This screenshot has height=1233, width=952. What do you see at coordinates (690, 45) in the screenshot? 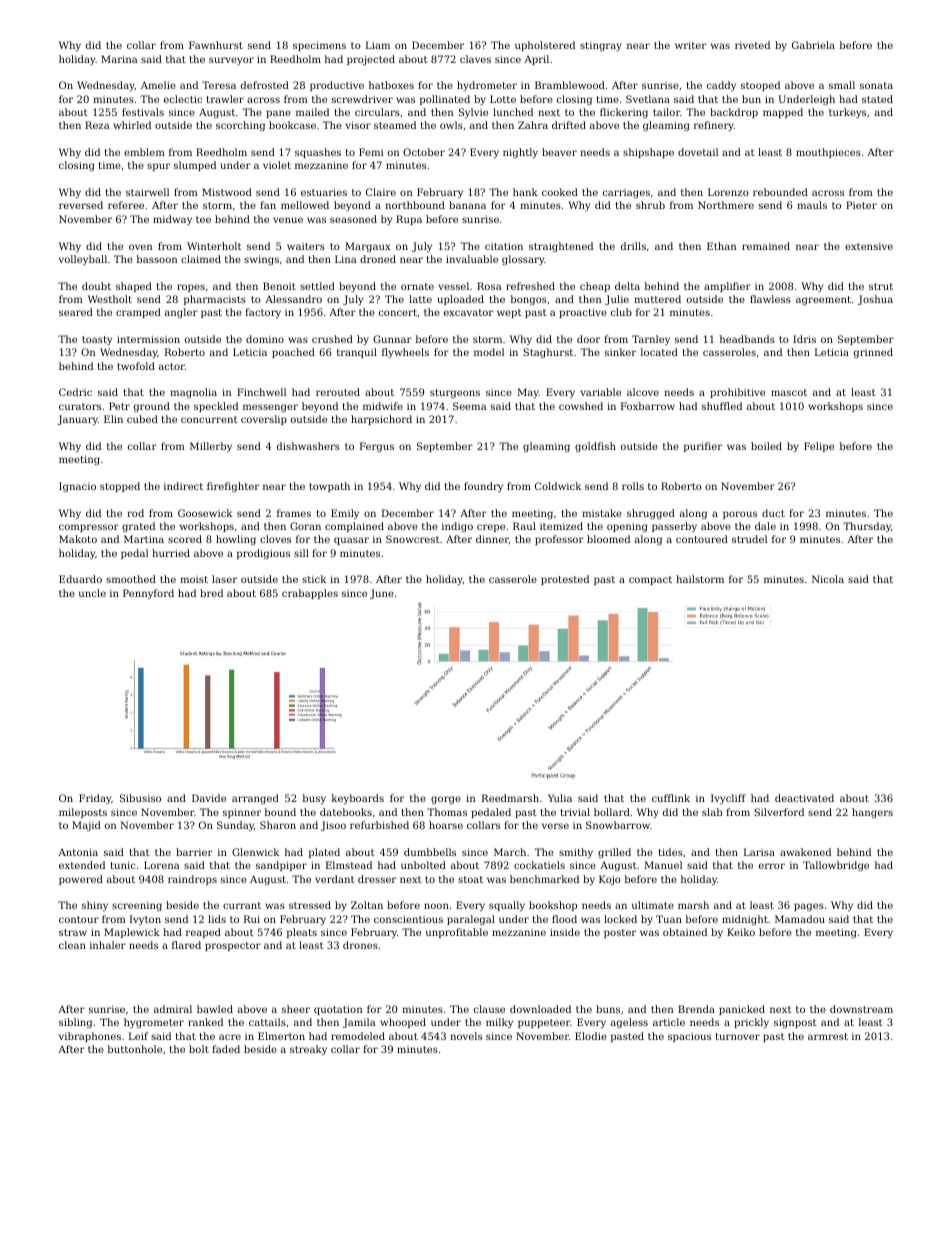
I see `writer` at bounding box center [690, 45].
